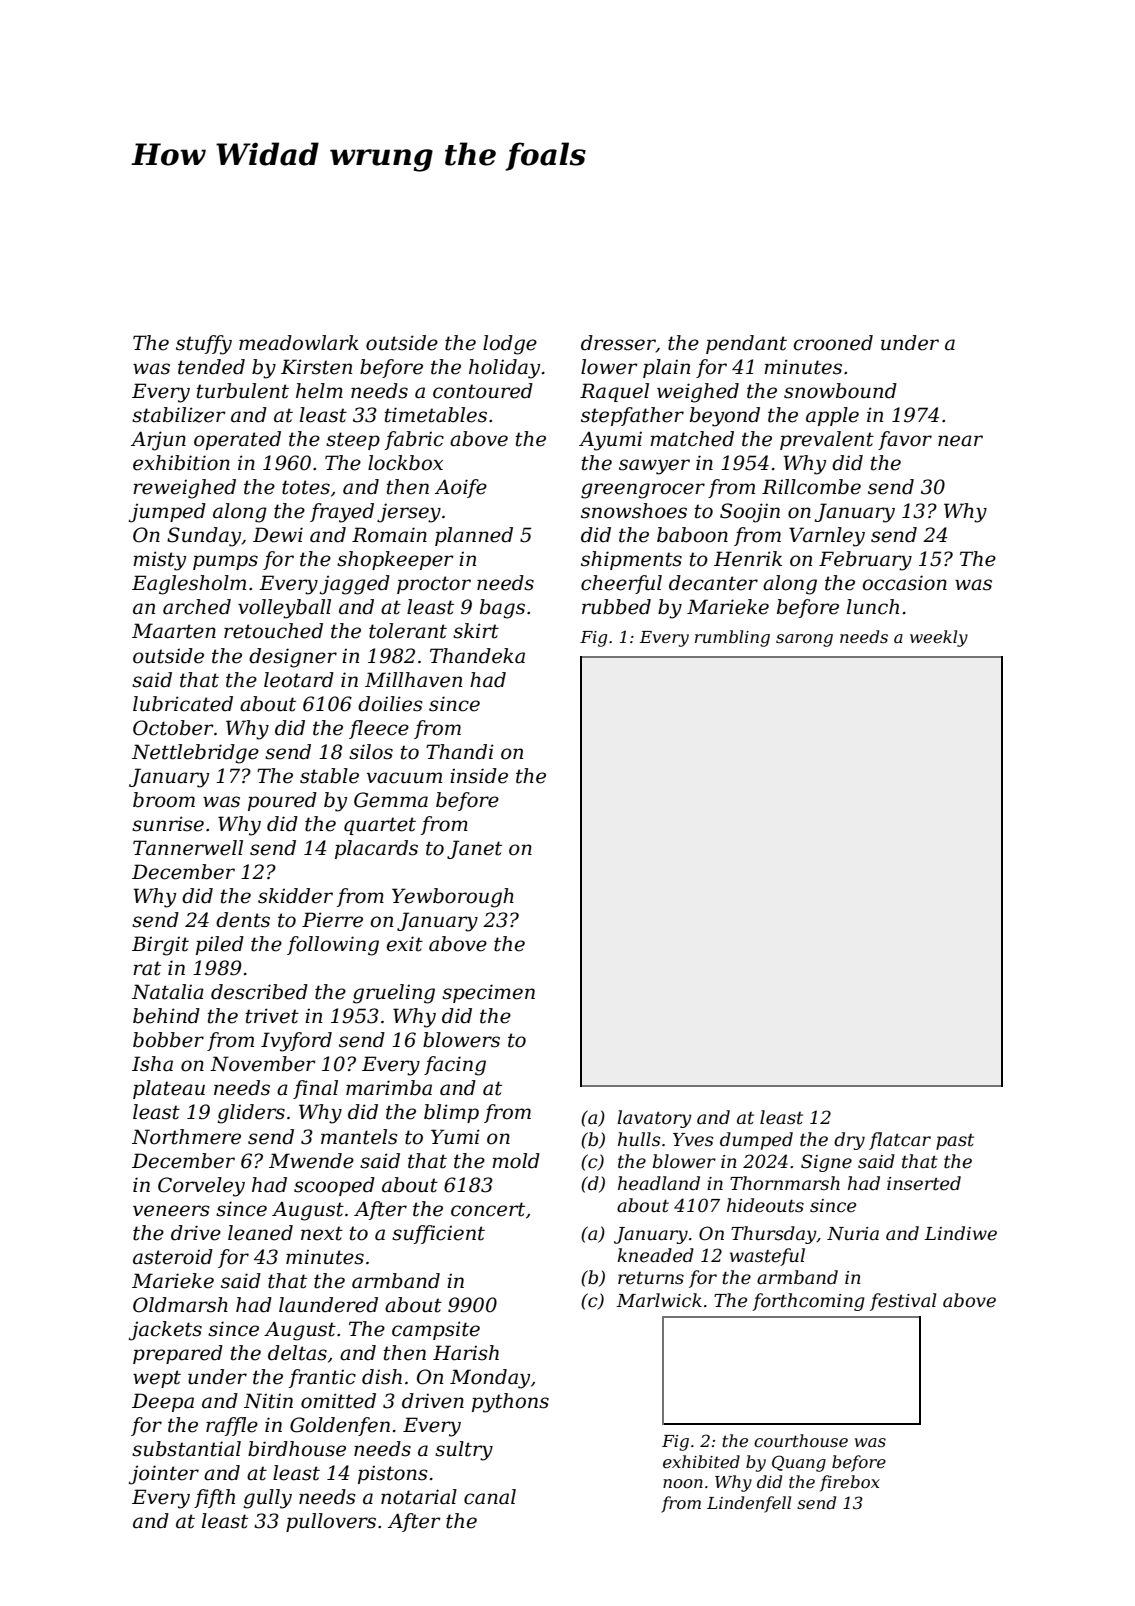 The width and height of the page is (1135, 1606). I want to click on lodge, so click(510, 345).
